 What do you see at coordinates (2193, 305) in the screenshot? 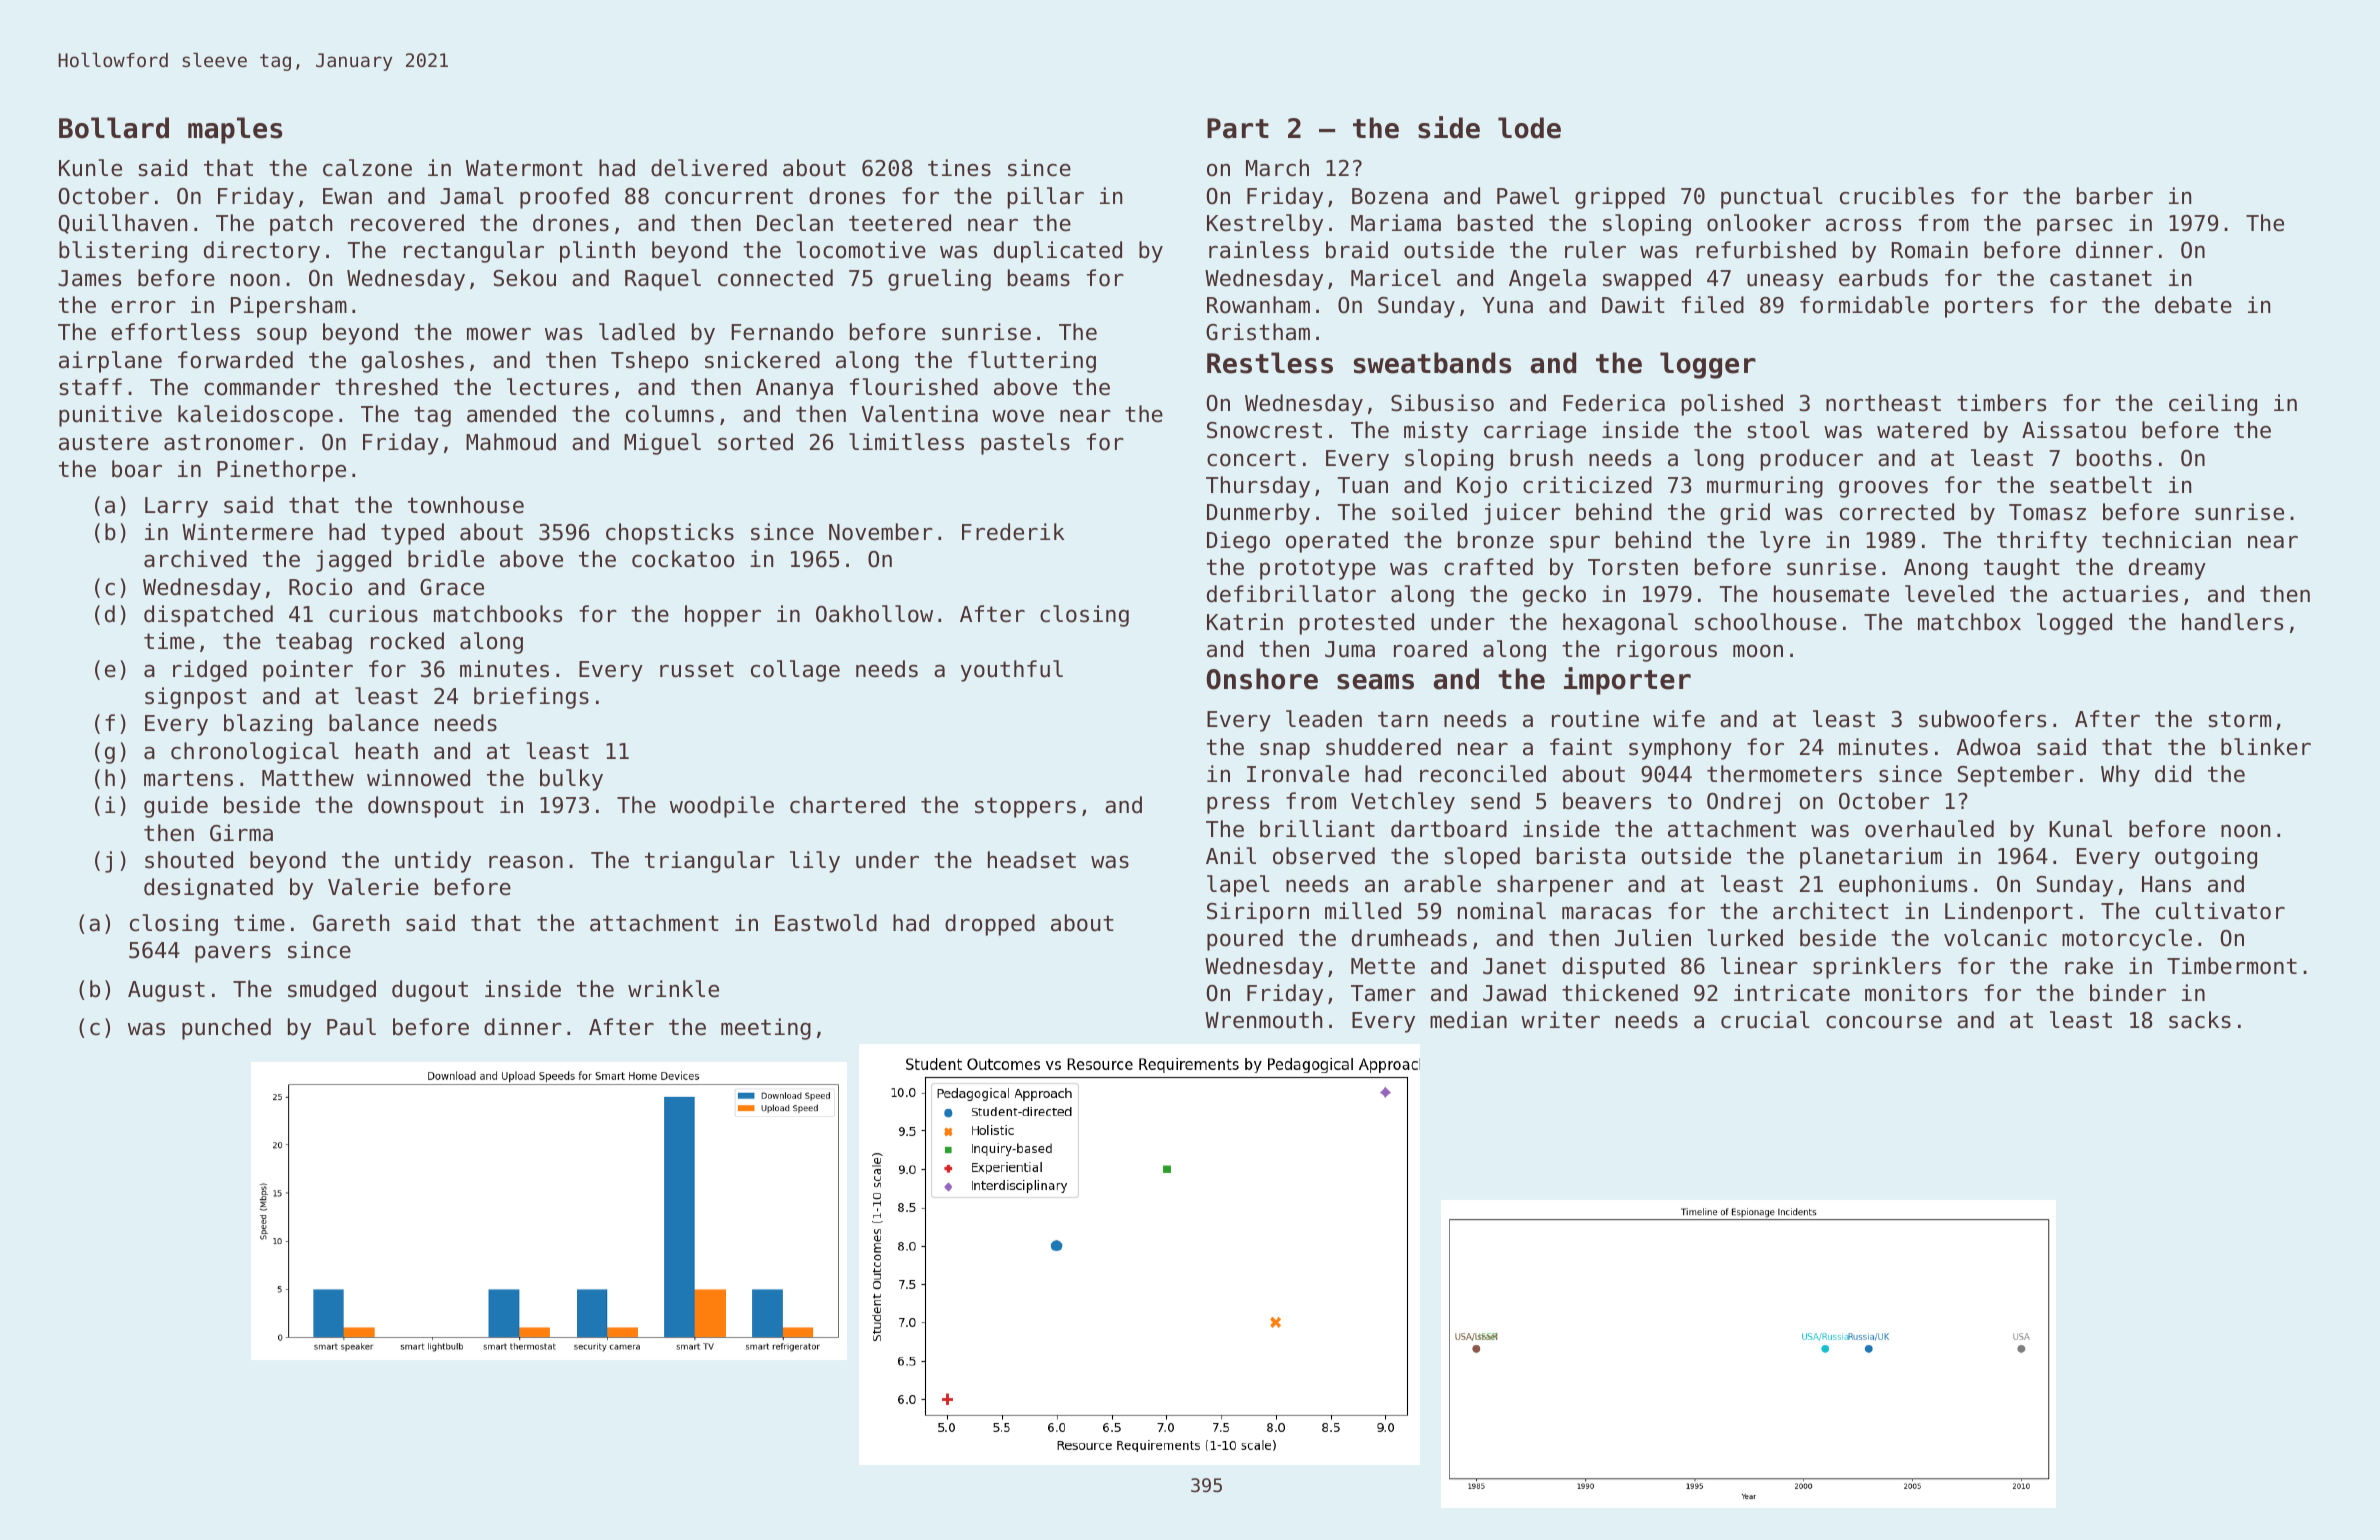
I see `debate` at bounding box center [2193, 305].
